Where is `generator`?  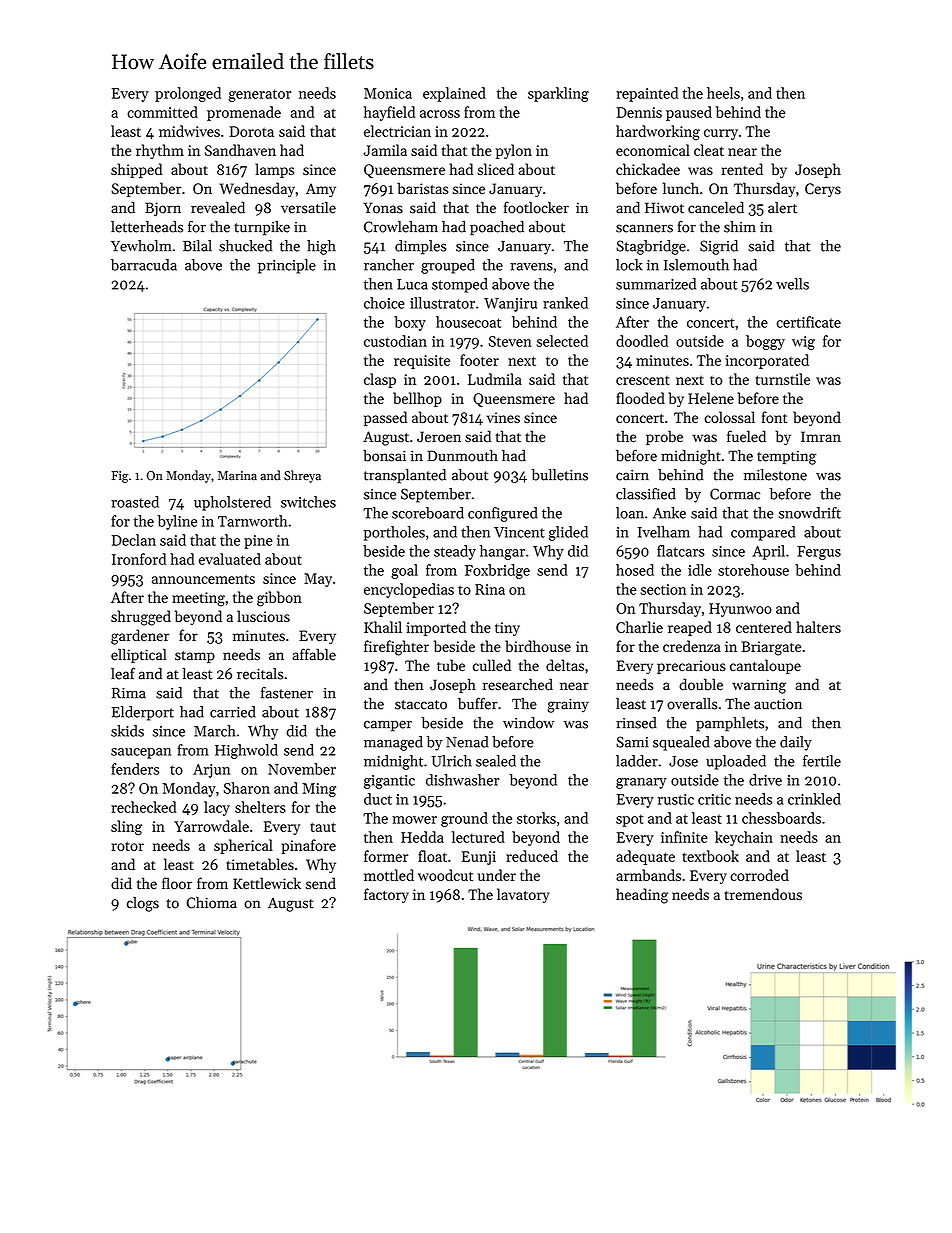
generator is located at coordinates (260, 95).
